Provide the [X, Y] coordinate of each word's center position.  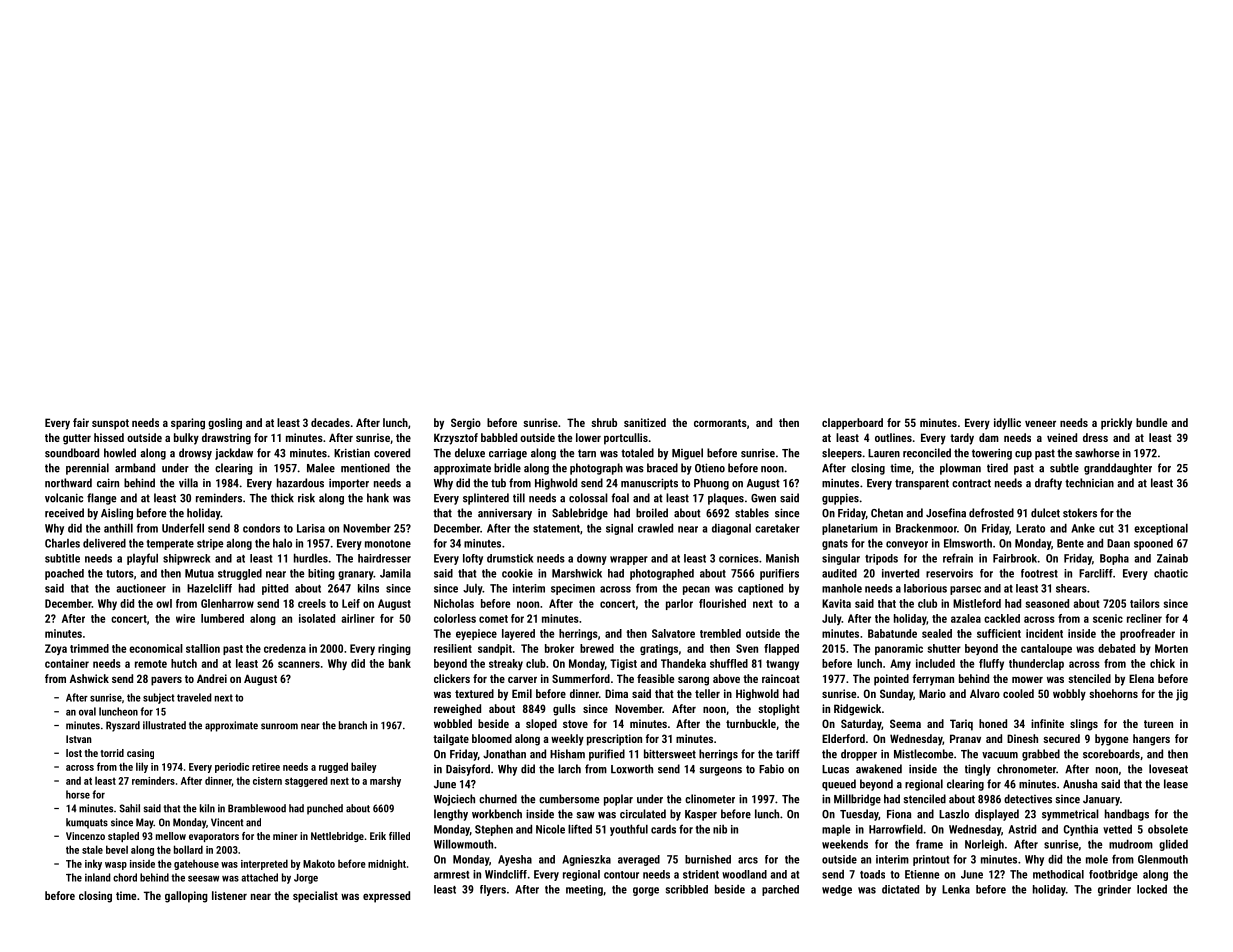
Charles [62, 543]
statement [556, 529]
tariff [788, 754]
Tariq [961, 725]
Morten [1171, 648]
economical [156, 648]
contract [971, 483]
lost [74, 753]
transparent [922, 484]
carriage [508, 454]
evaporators [214, 837]
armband [135, 468]
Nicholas [454, 603]
